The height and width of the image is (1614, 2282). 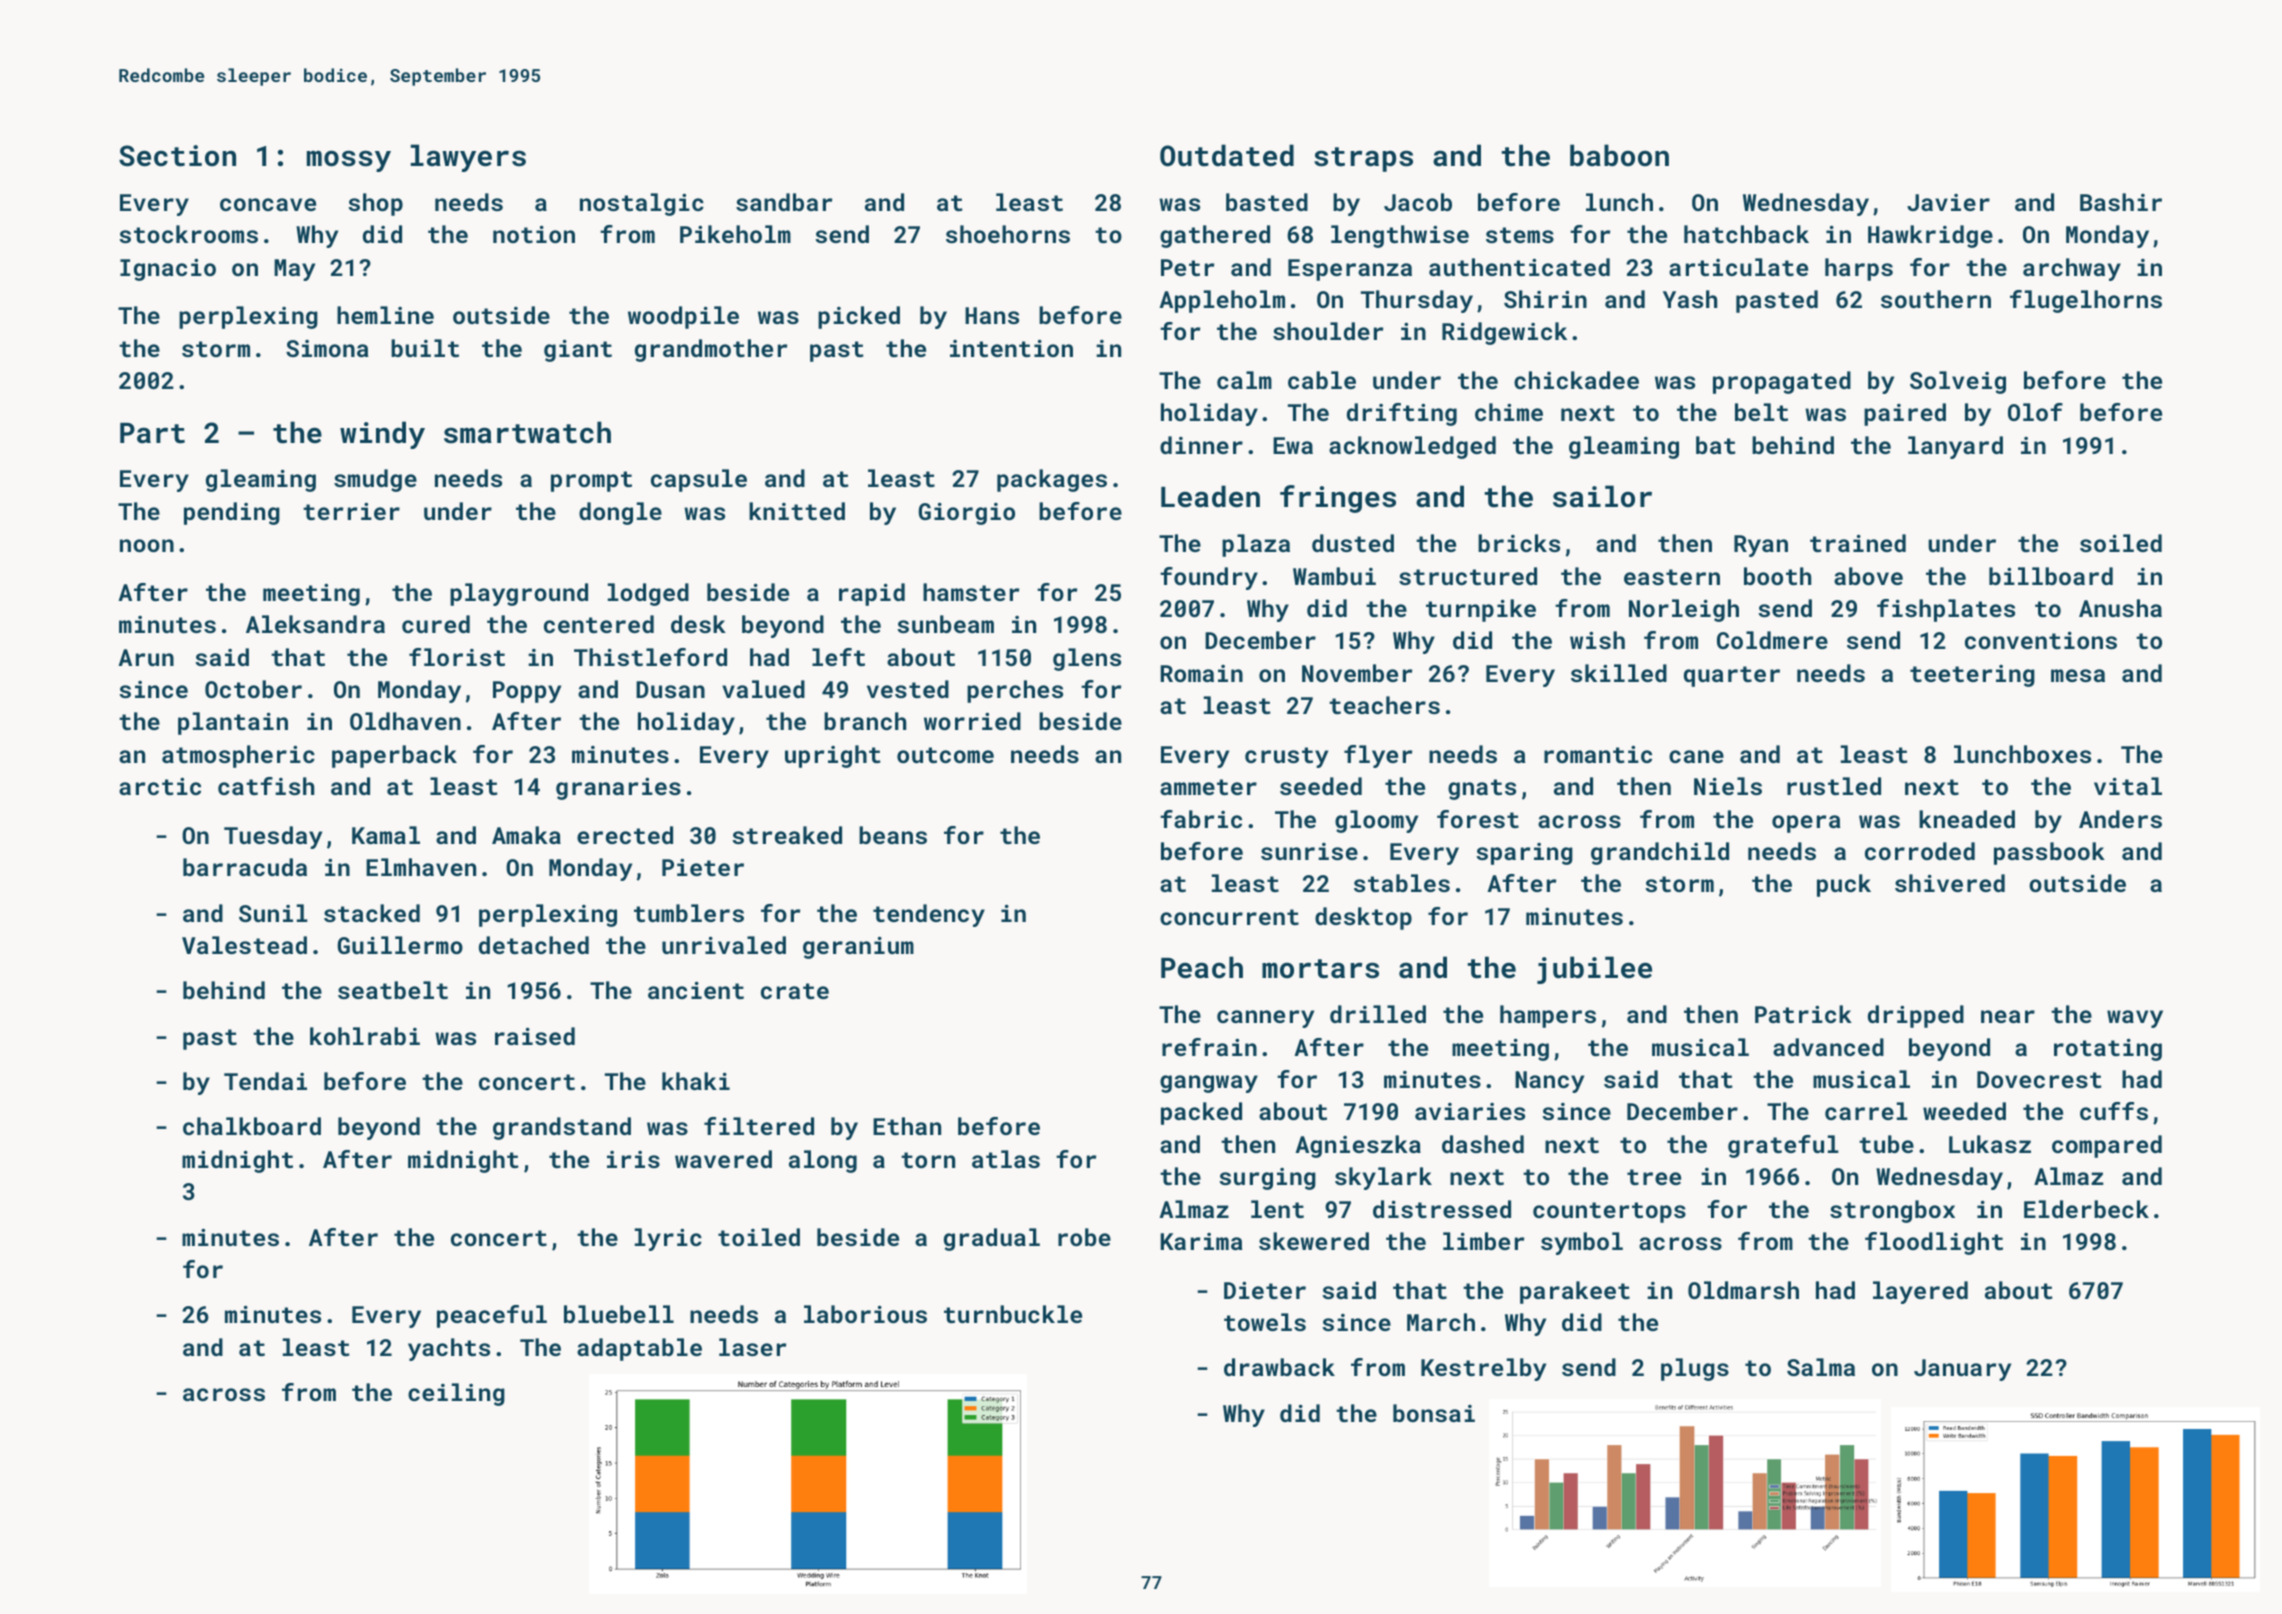 I want to click on Javier, so click(x=1948, y=202).
